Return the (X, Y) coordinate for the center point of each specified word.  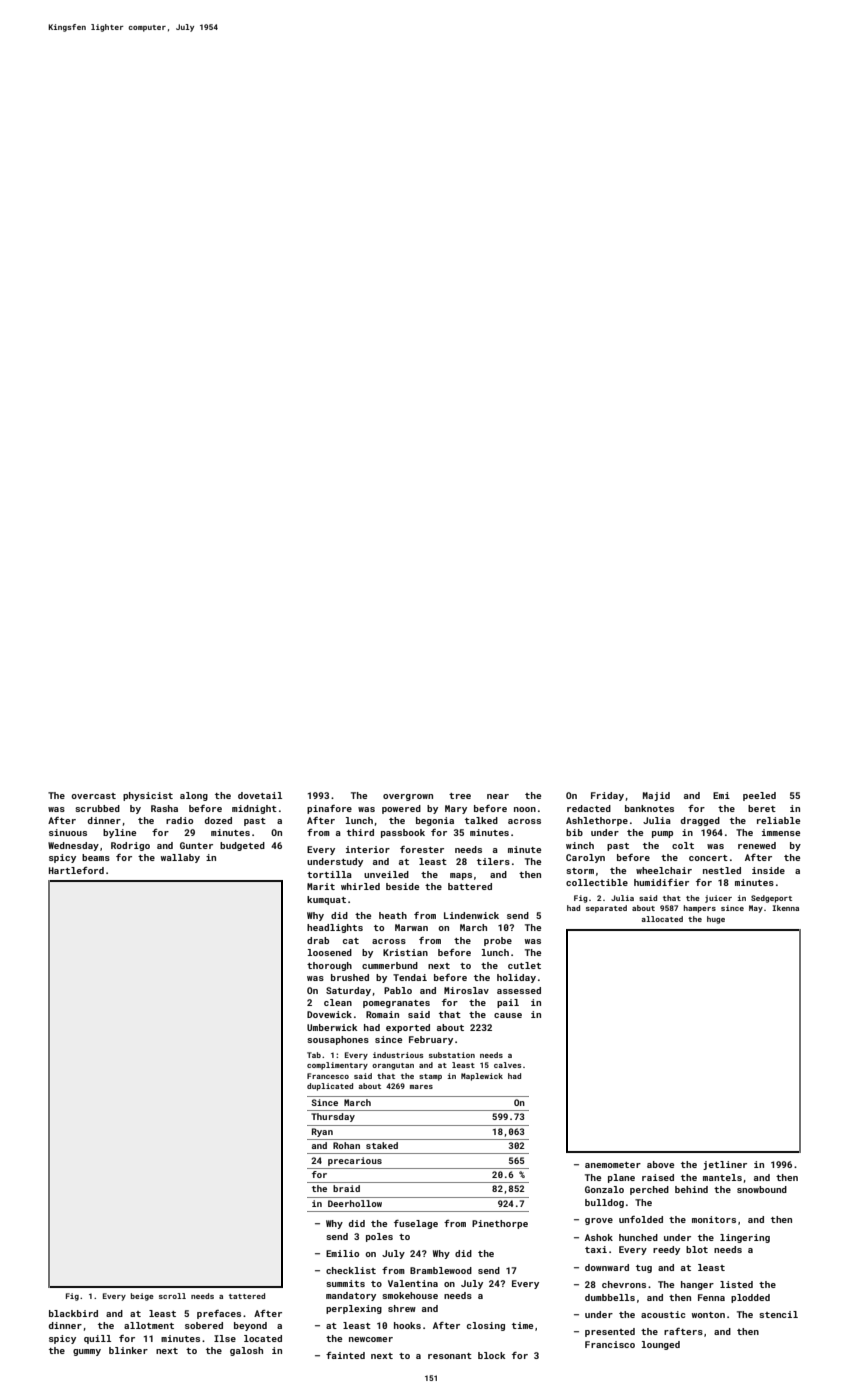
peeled (759, 796)
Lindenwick (471, 915)
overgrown (408, 797)
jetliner (725, 1165)
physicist (148, 796)
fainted (345, 1355)
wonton (708, 1315)
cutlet (524, 965)
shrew (402, 1308)
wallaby (180, 858)
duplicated (330, 1087)
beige (142, 1297)
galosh (246, 1351)
